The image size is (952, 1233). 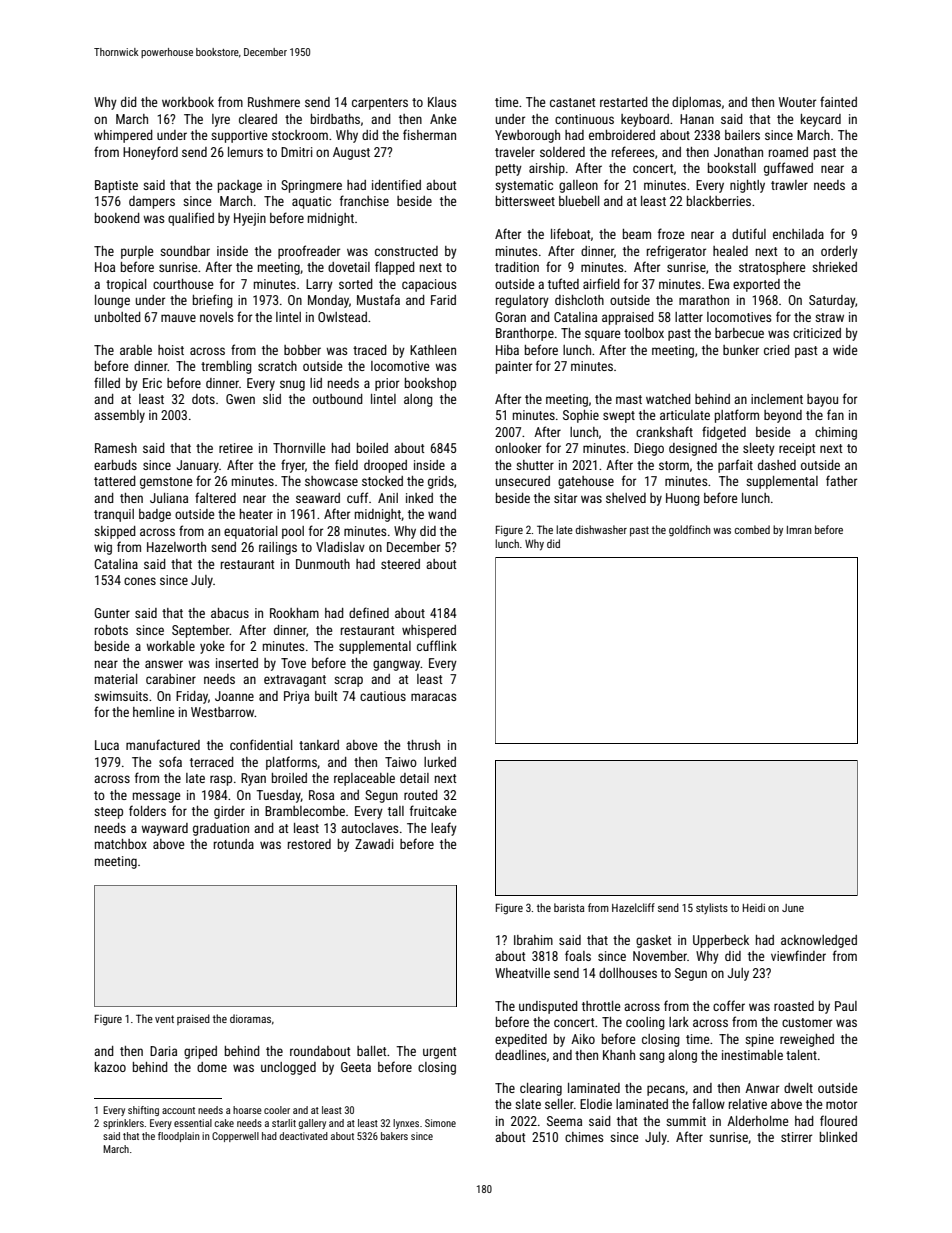 I want to click on Juliana, so click(x=169, y=498).
